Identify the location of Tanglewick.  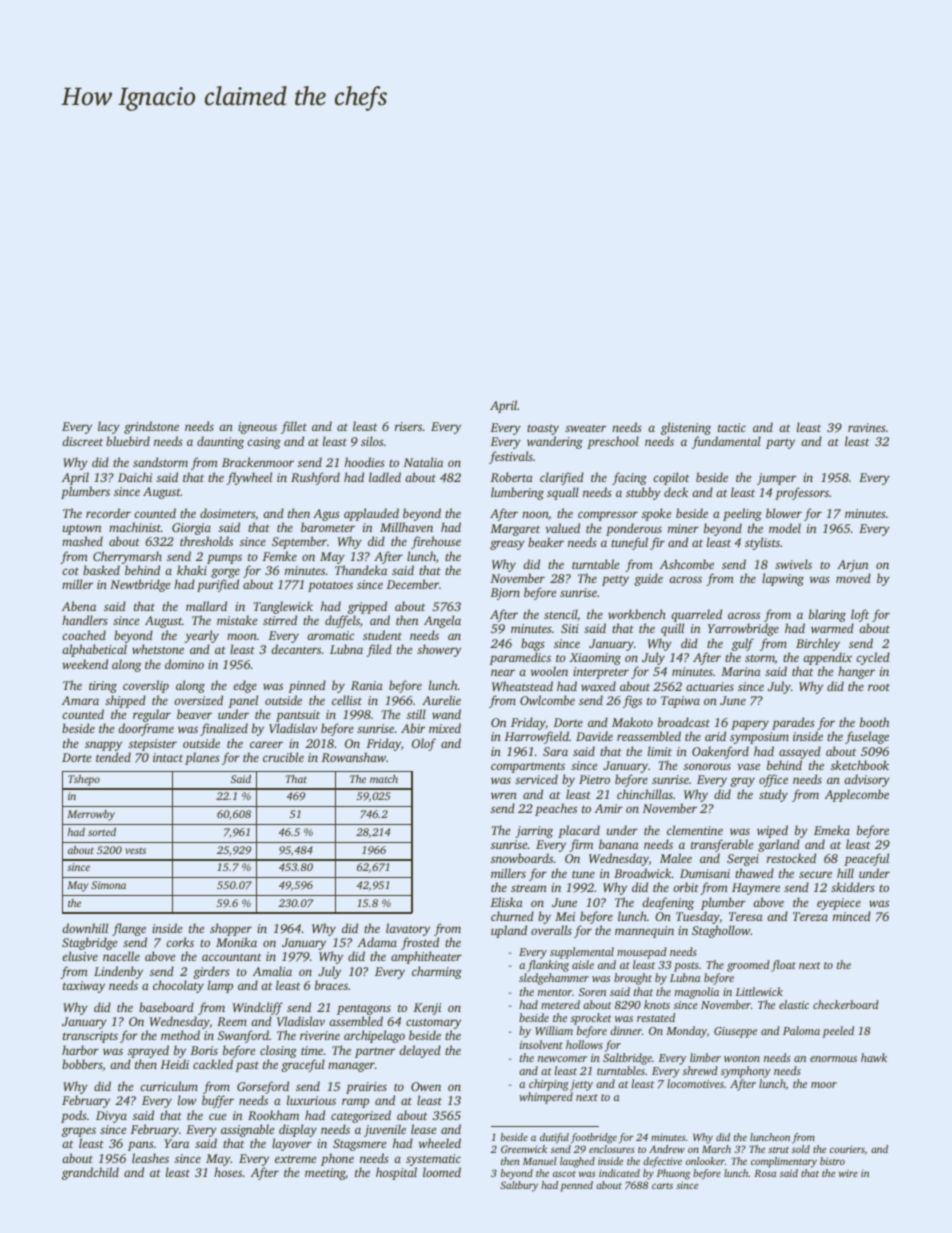
(283, 608).
